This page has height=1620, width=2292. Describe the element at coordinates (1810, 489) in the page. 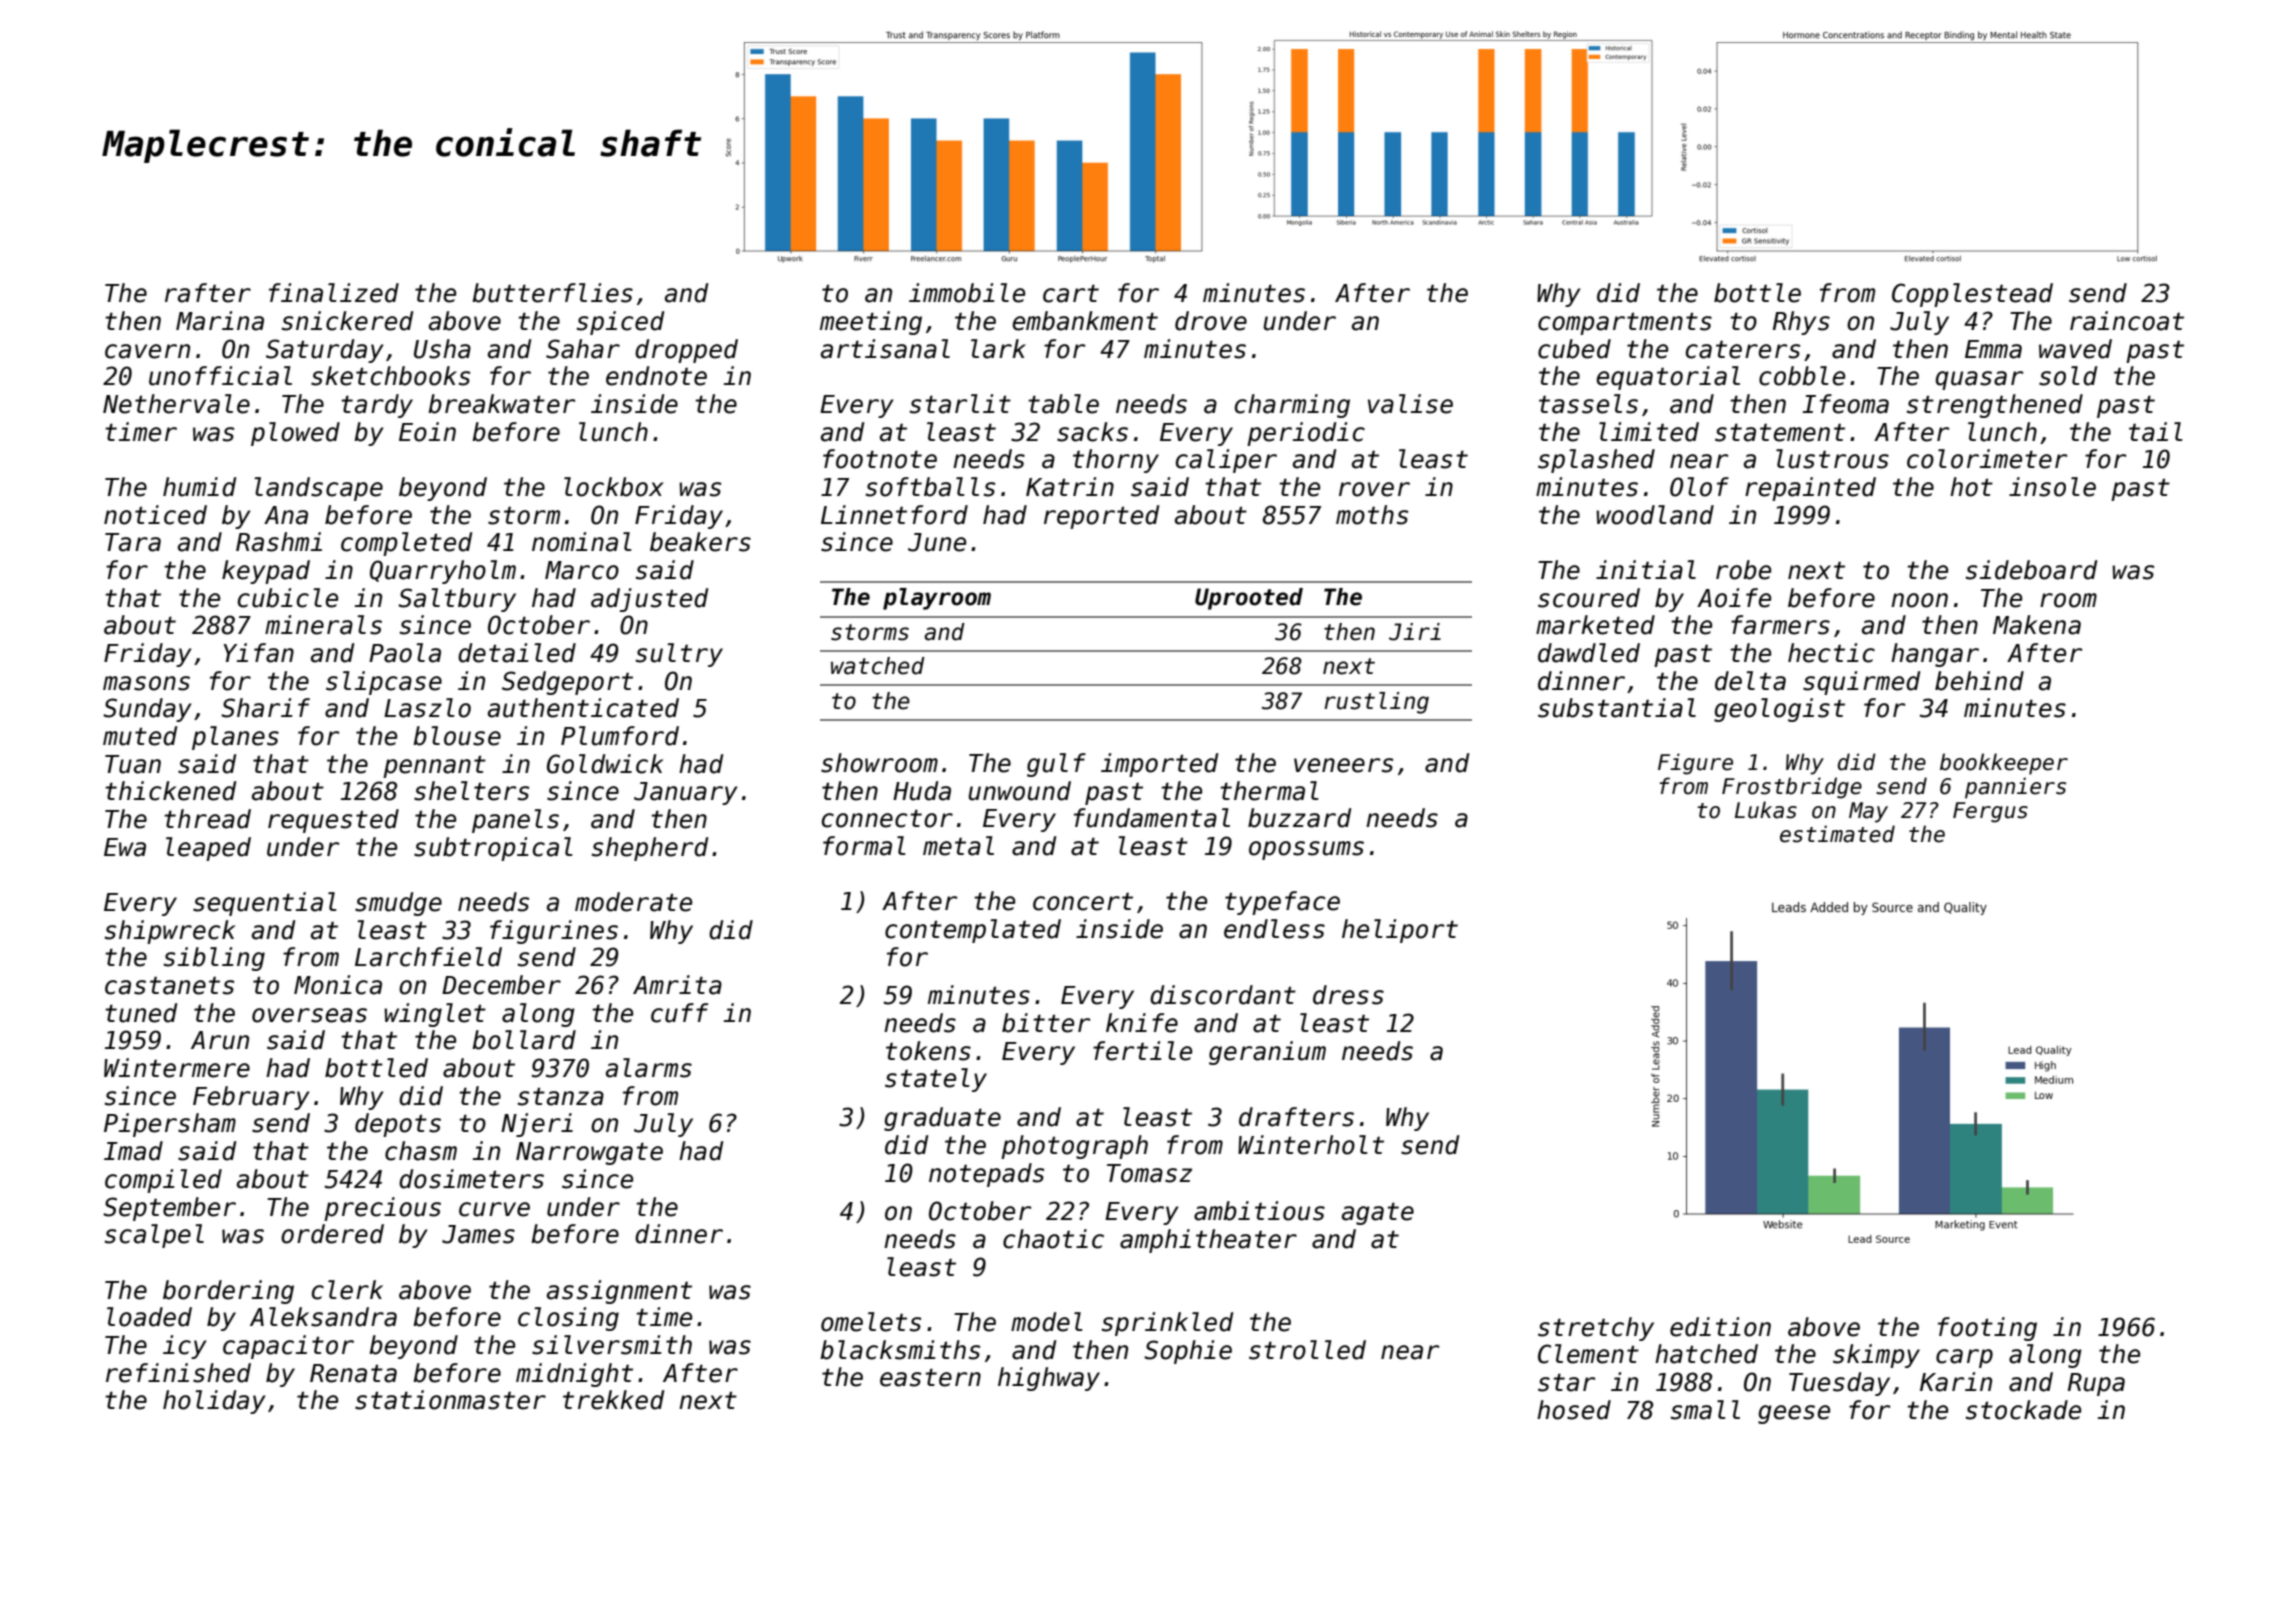

I see `repainted` at that location.
